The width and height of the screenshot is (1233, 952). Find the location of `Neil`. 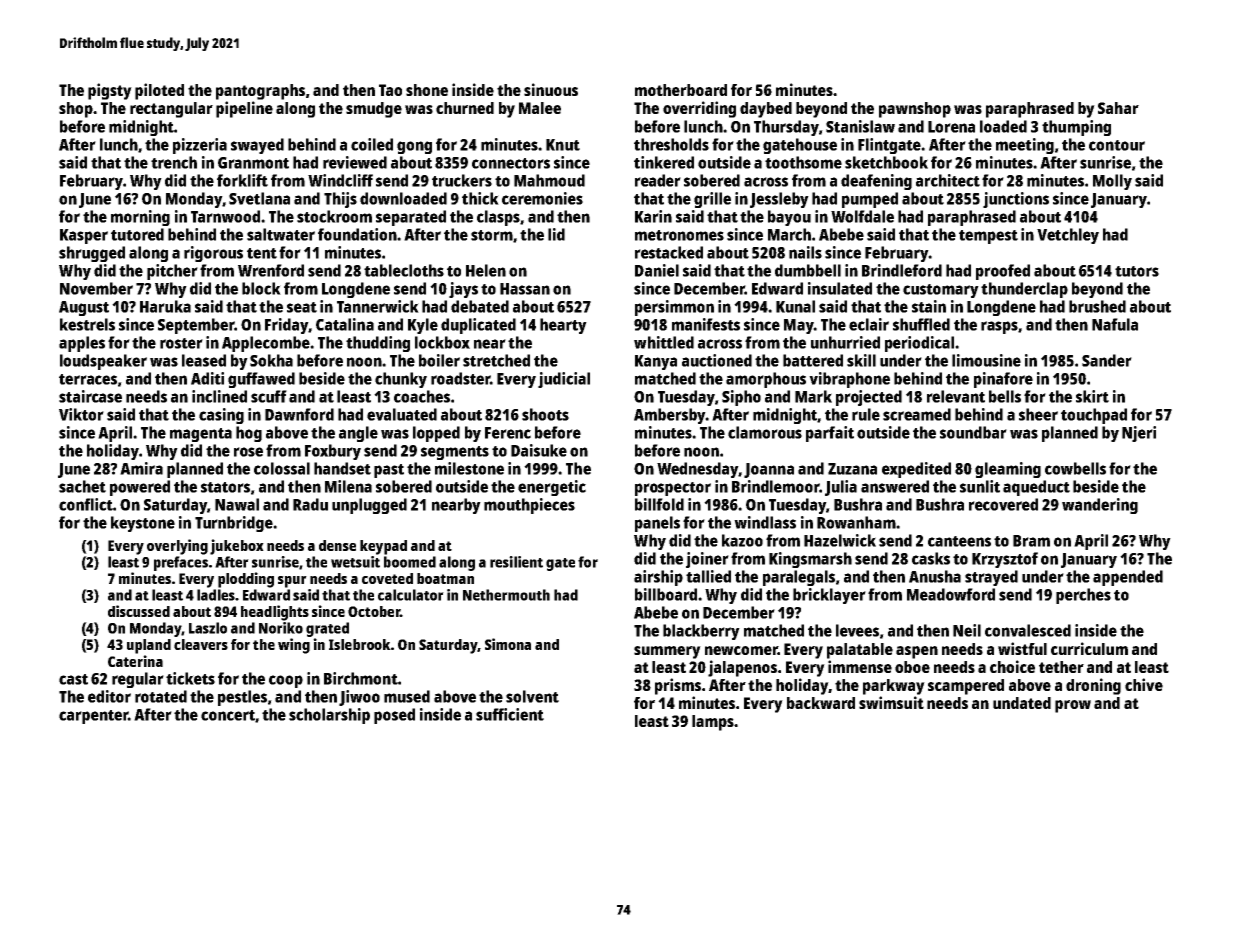

Neil is located at coordinates (967, 630).
